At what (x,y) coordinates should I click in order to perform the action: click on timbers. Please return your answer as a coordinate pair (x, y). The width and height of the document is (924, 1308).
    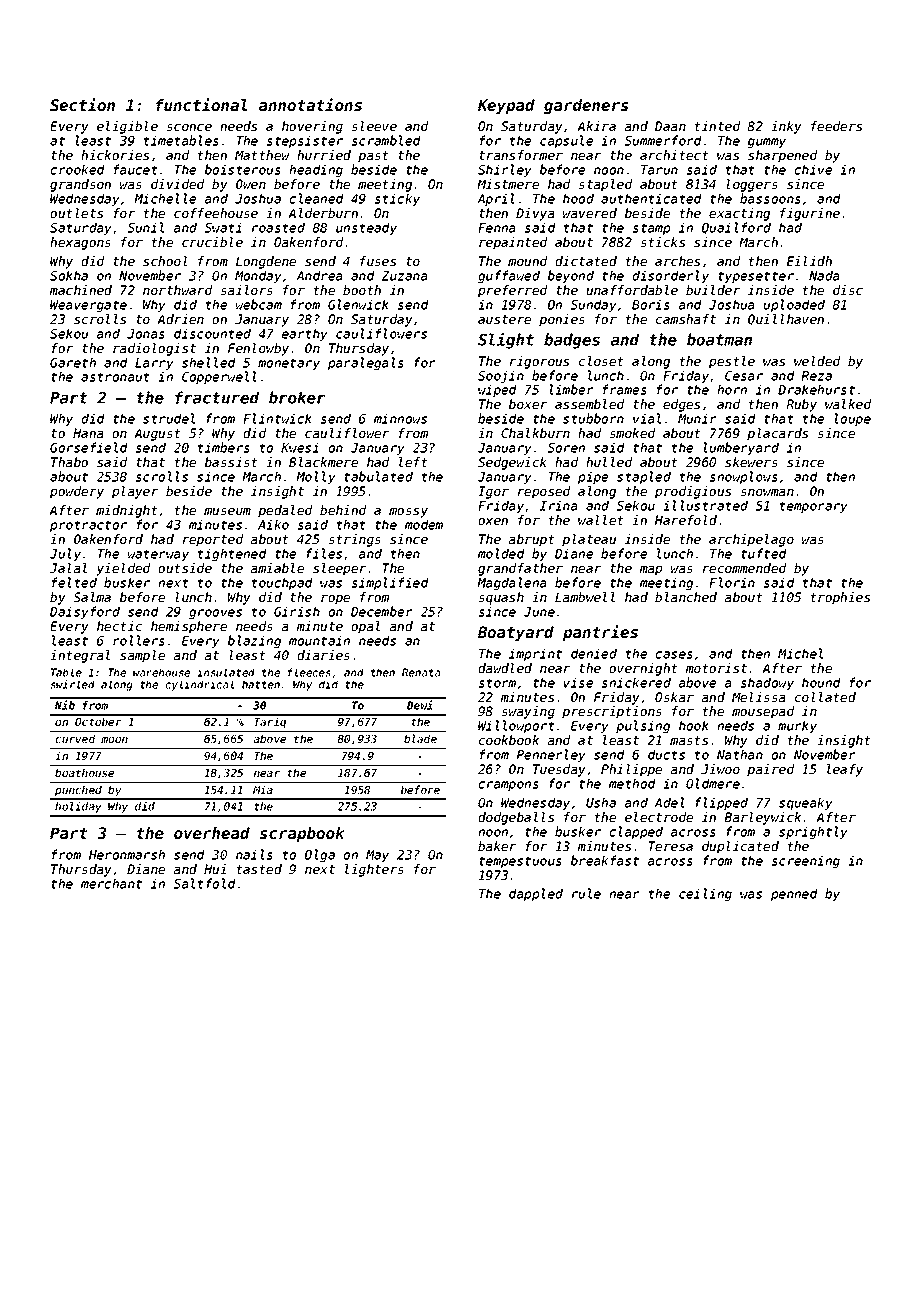
    Looking at the image, I should click on (224, 447).
